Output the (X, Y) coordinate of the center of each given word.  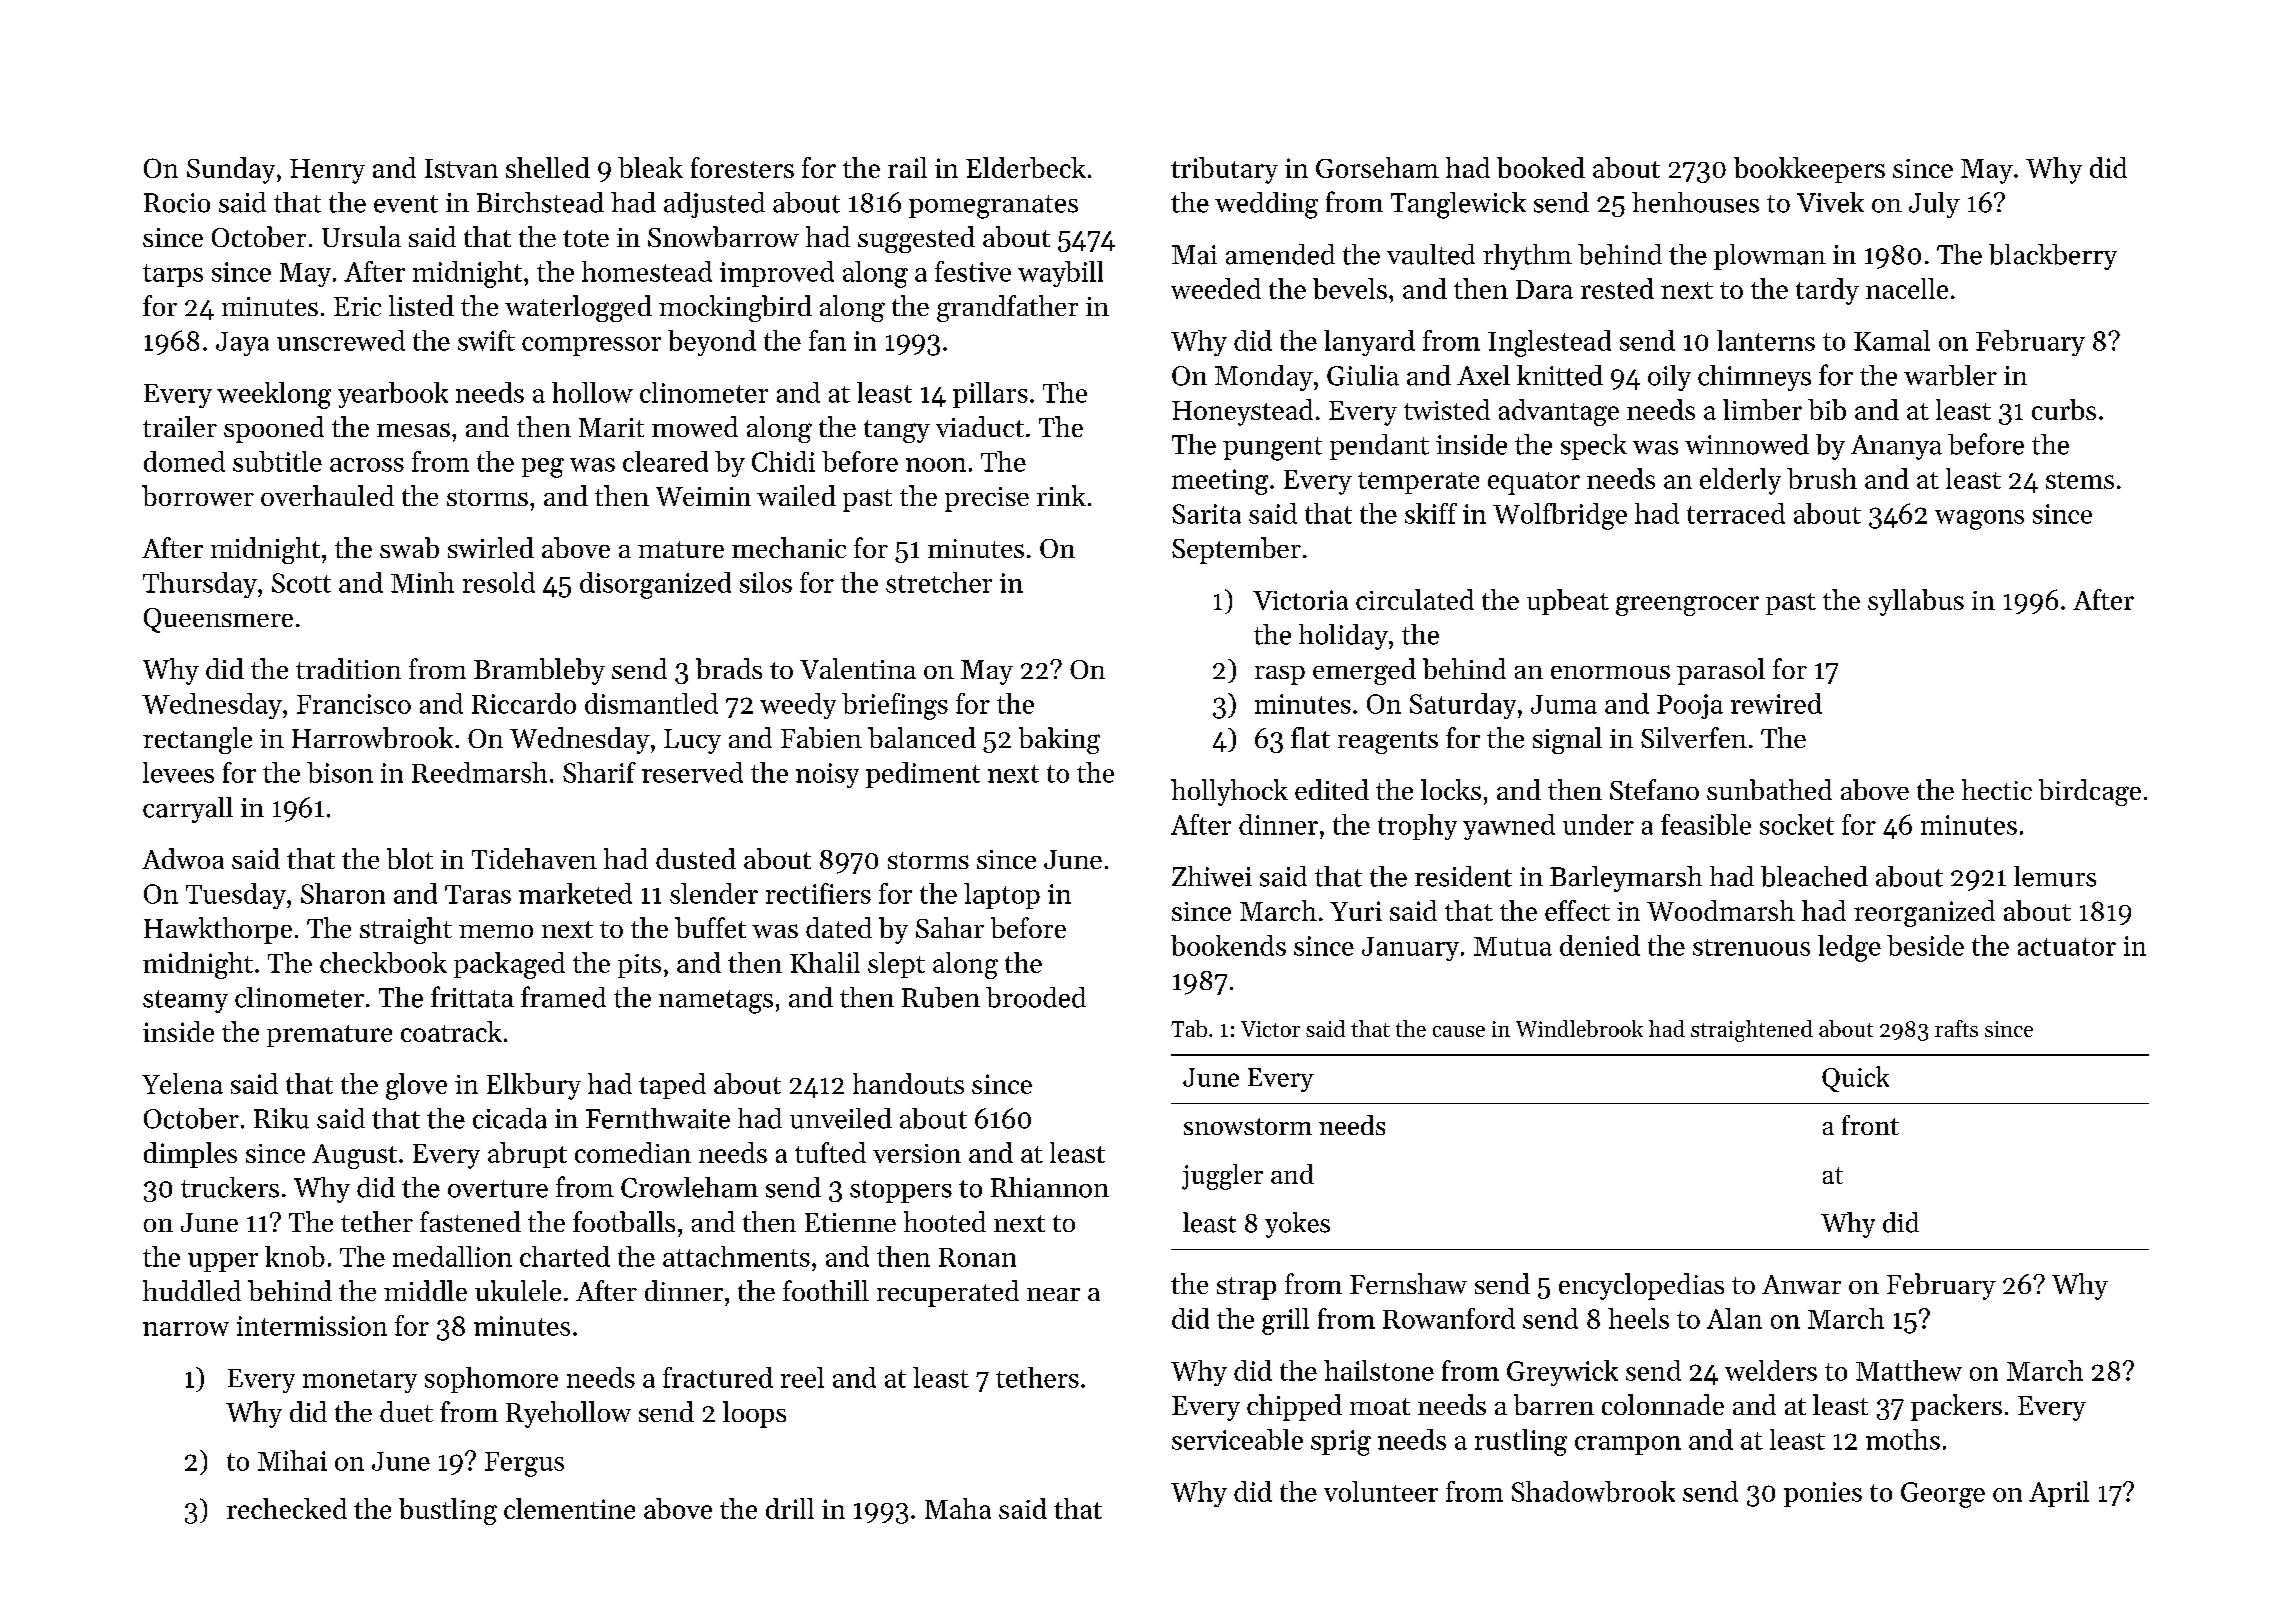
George (1943, 1495)
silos (766, 582)
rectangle (197, 740)
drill (790, 1508)
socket (1797, 824)
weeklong (274, 395)
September (1236, 550)
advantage (1559, 412)
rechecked (287, 1508)
